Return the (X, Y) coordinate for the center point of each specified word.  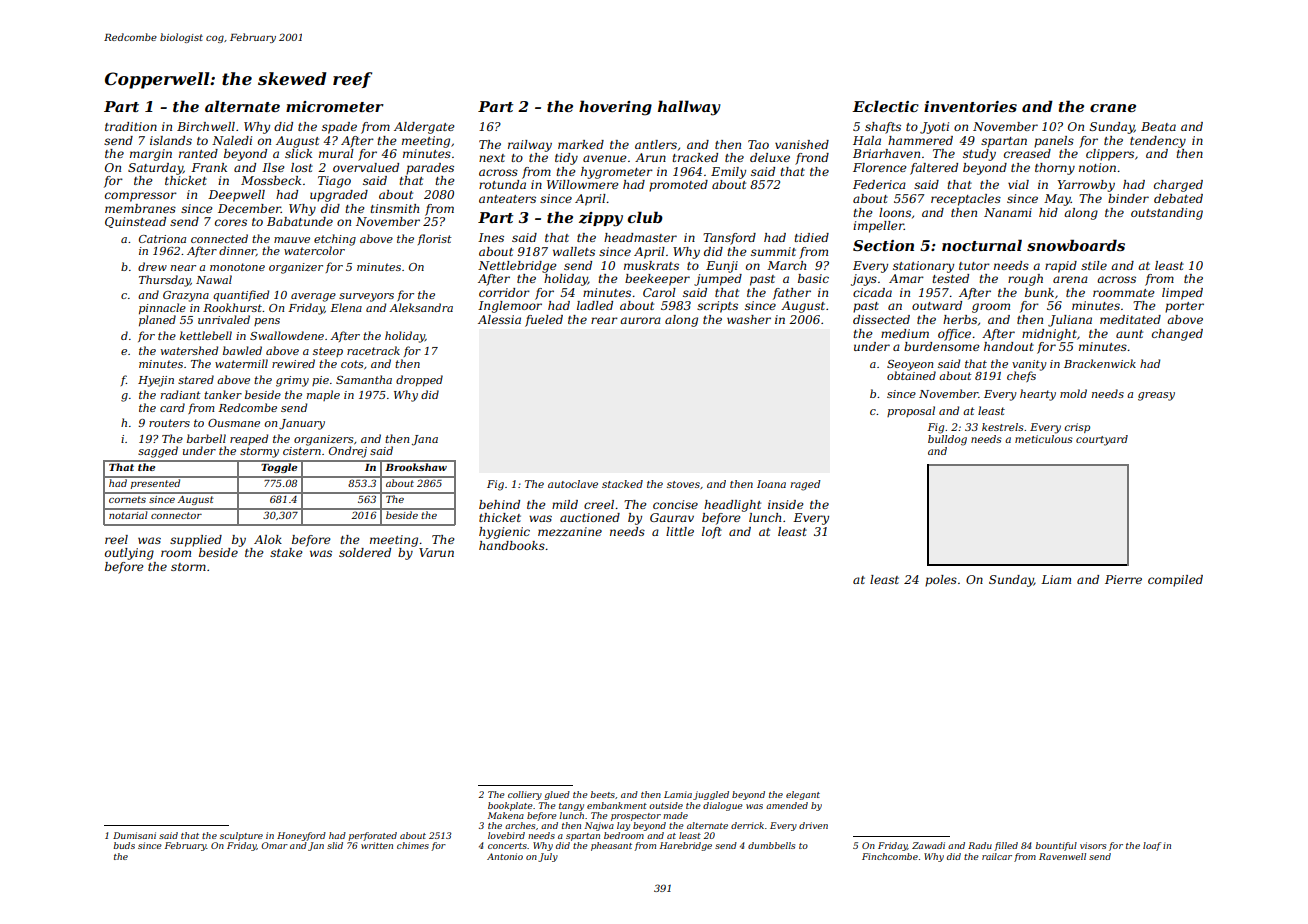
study (979, 155)
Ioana (771, 484)
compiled (1175, 581)
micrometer (335, 106)
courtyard (1102, 440)
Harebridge (686, 846)
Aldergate (424, 128)
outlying (129, 554)
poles (941, 581)
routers (169, 423)
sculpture (241, 836)
